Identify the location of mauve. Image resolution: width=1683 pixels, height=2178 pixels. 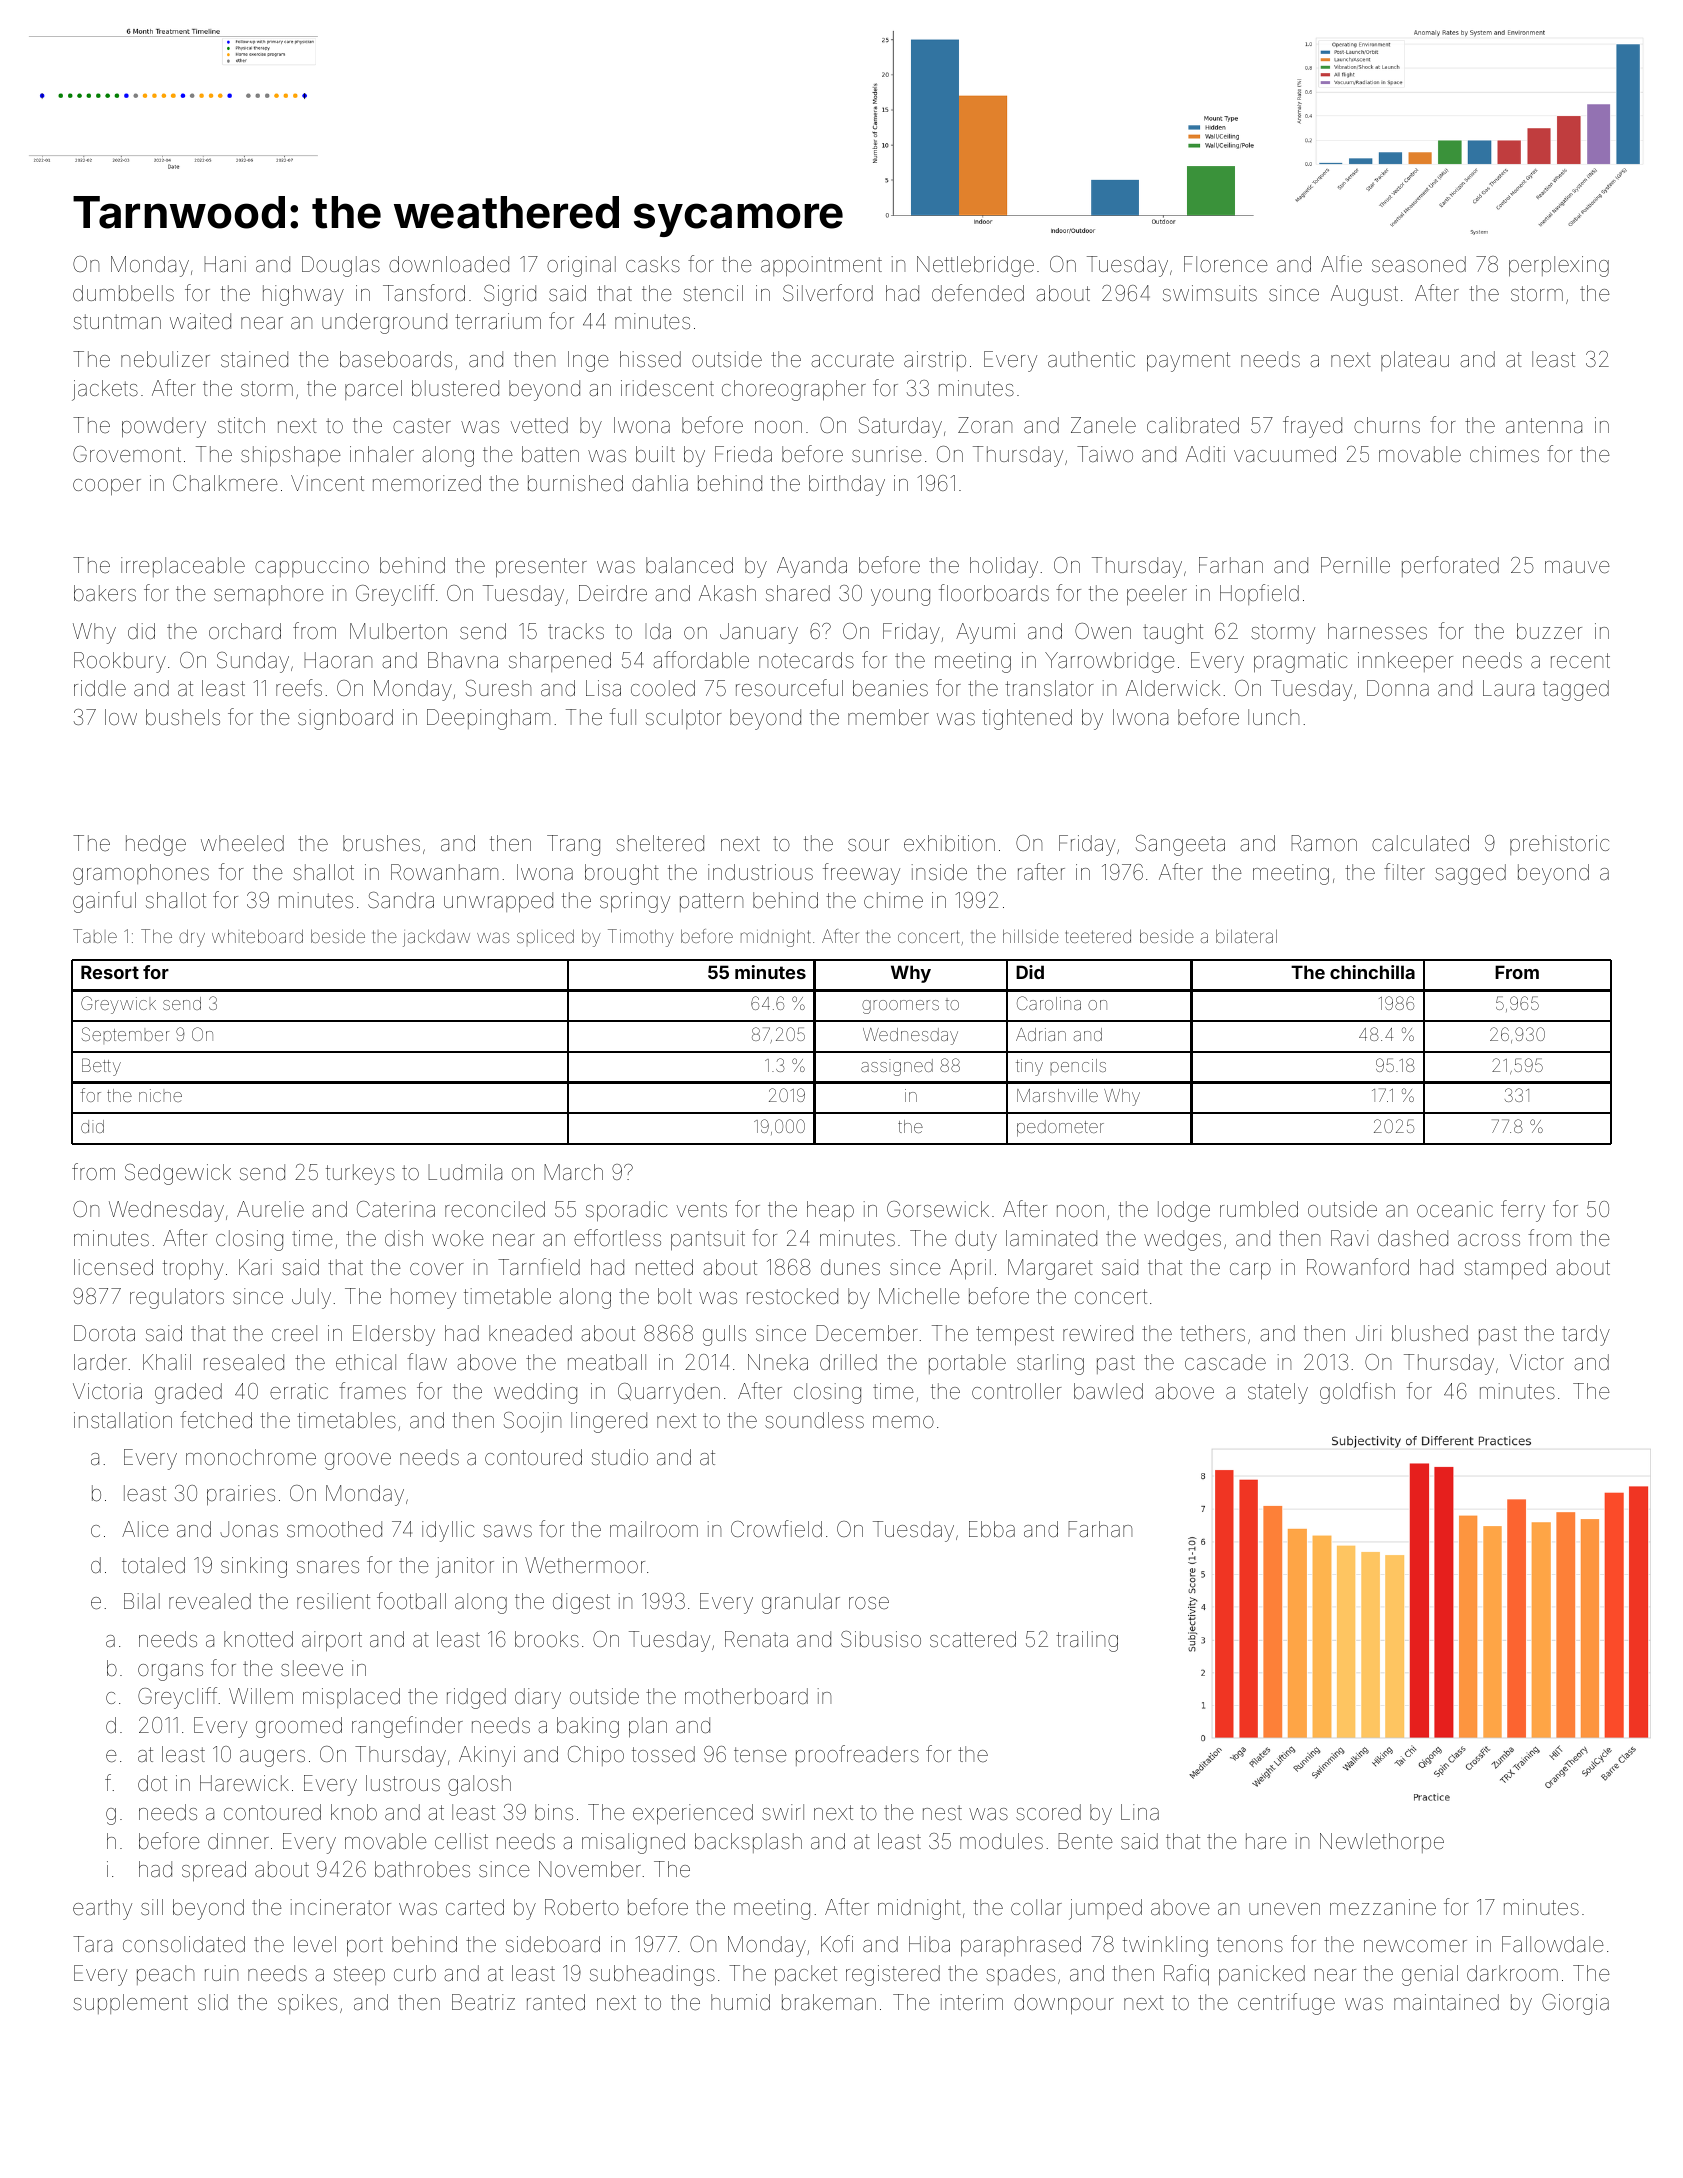
(1577, 567).
